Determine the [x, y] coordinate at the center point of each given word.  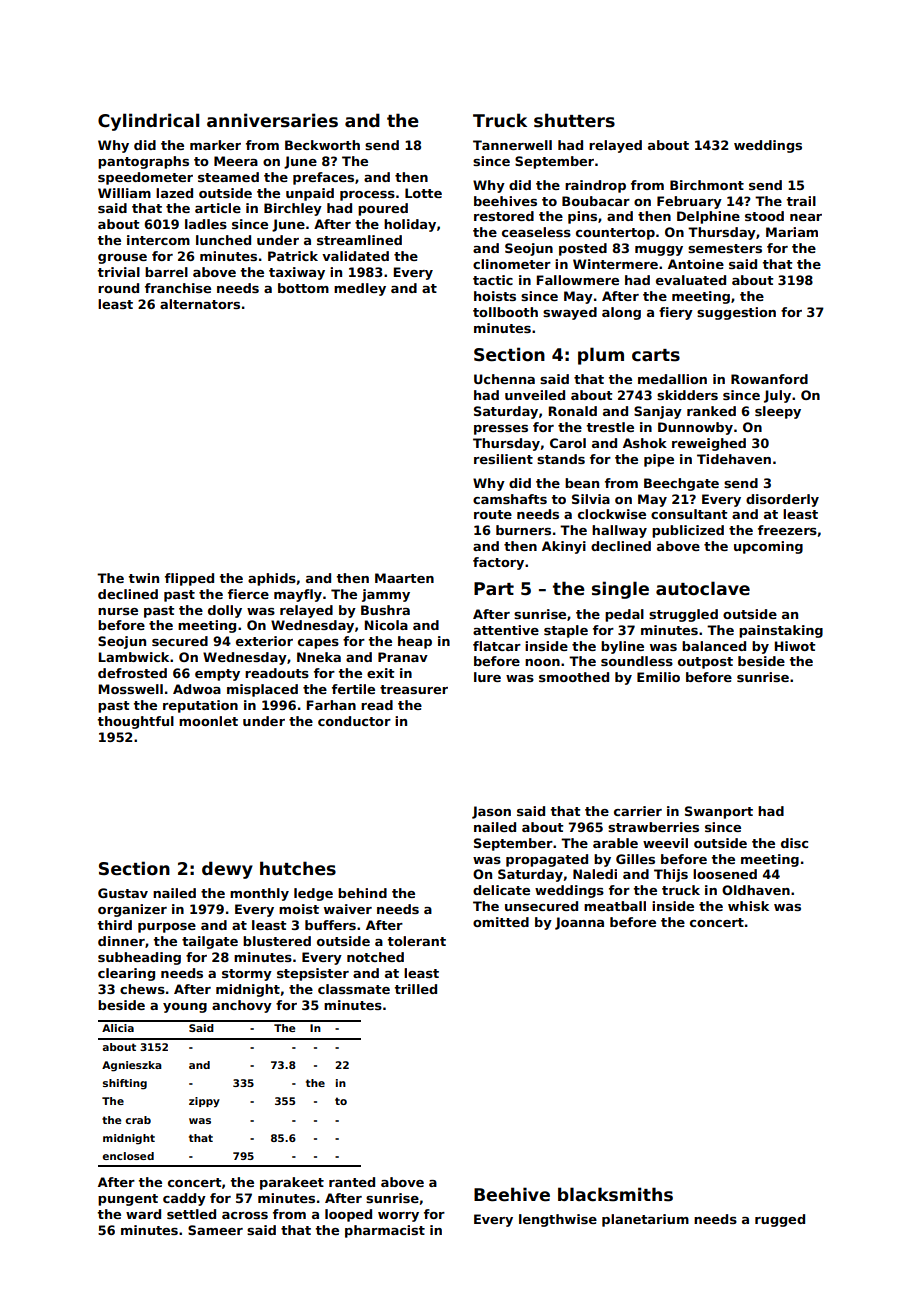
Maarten [404, 578]
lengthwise [558, 1220]
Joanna [579, 923]
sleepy [778, 412]
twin [143, 578]
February [689, 202]
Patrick [293, 256]
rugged [780, 1220]
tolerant [416, 941]
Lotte [423, 193]
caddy [184, 1199]
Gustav [123, 893]
